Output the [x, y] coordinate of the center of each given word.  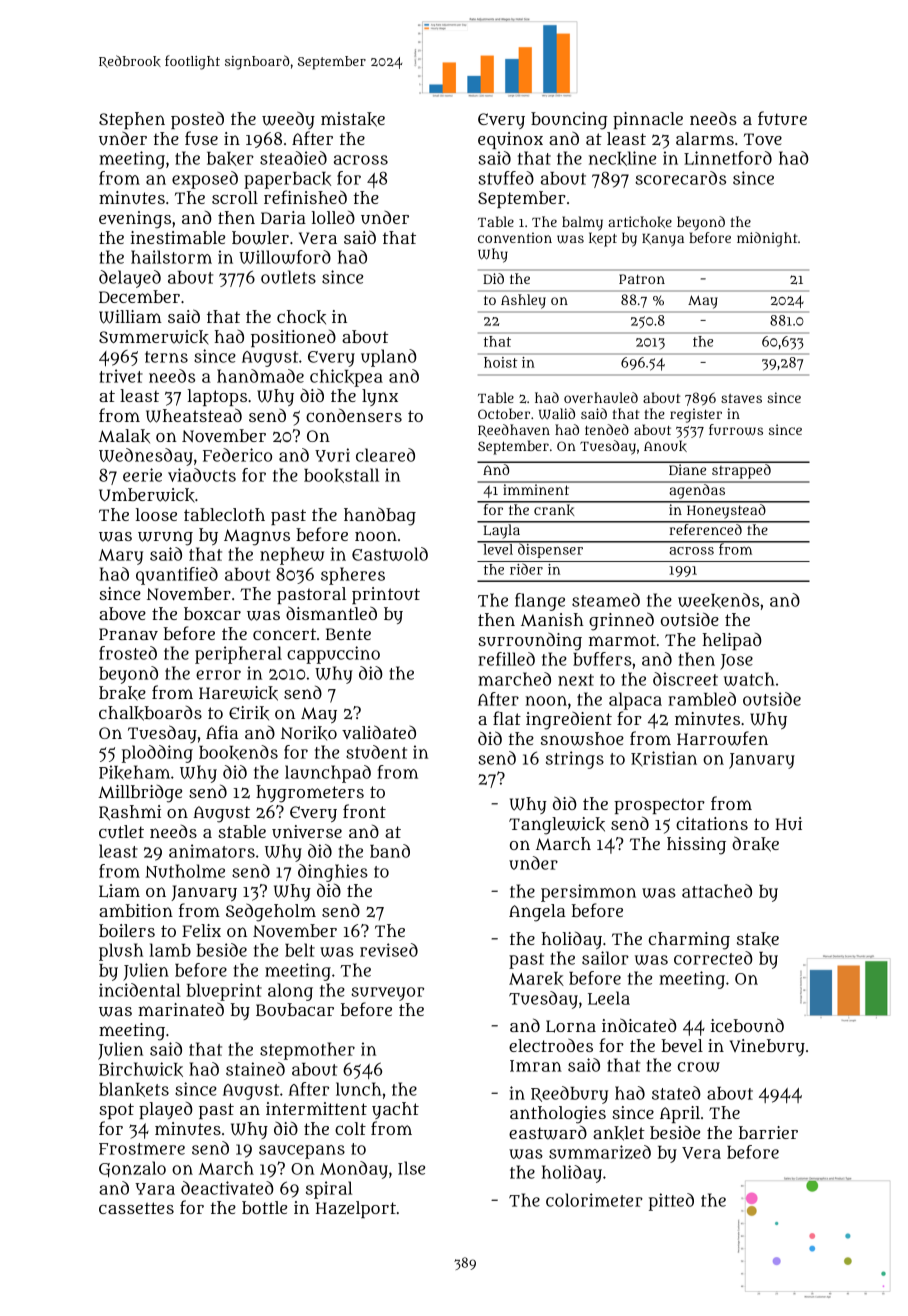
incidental [140, 990]
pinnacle [648, 120]
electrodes [551, 1045]
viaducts [202, 475]
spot [116, 1111]
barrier [768, 1132]
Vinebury [767, 1047]
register [696, 415]
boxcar [212, 613]
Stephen [132, 120]
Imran [536, 1066]
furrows [736, 430]
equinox [510, 140]
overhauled [601, 397]
